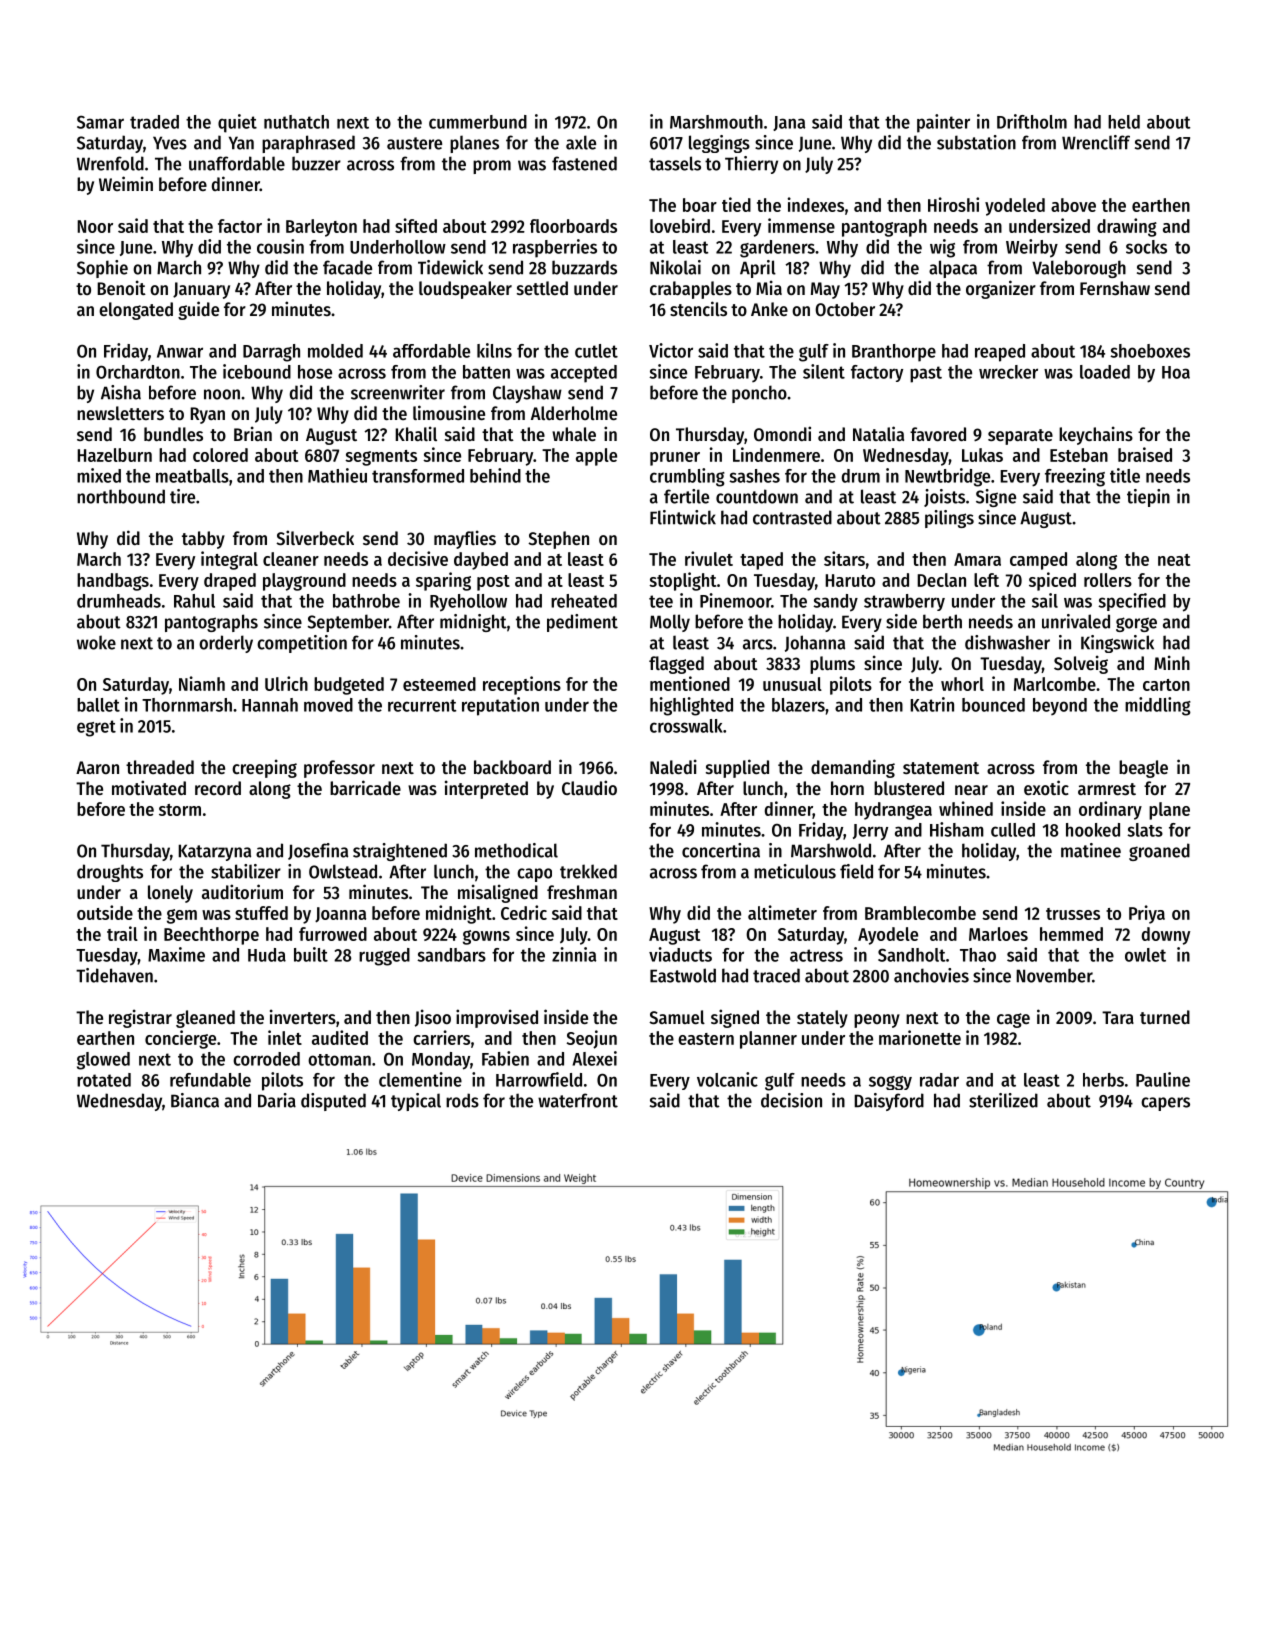 The image size is (1267, 1639). Describe the element at coordinates (1076, 621) in the document. I see `unrivaled` at that location.
